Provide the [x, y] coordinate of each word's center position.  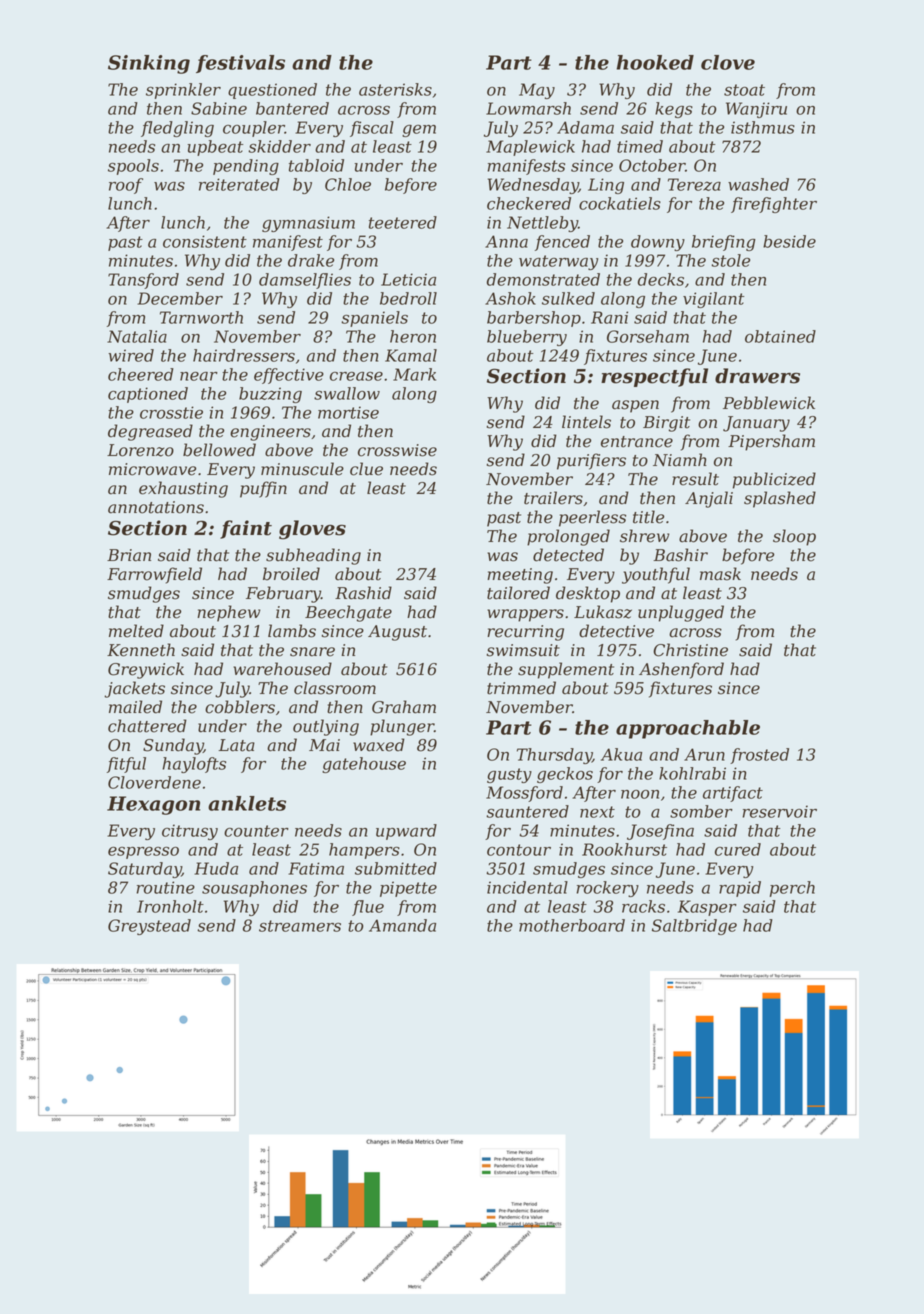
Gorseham [648, 336]
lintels [586, 422]
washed [758, 184]
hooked [655, 62]
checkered [529, 203]
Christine [690, 650]
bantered [292, 108]
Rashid [363, 593]
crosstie [171, 412]
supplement [566, 670]
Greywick [146, 670]
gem [419, 131]
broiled [291, 574]
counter [256, 831]
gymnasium [308, 224]
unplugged [681, 613]
